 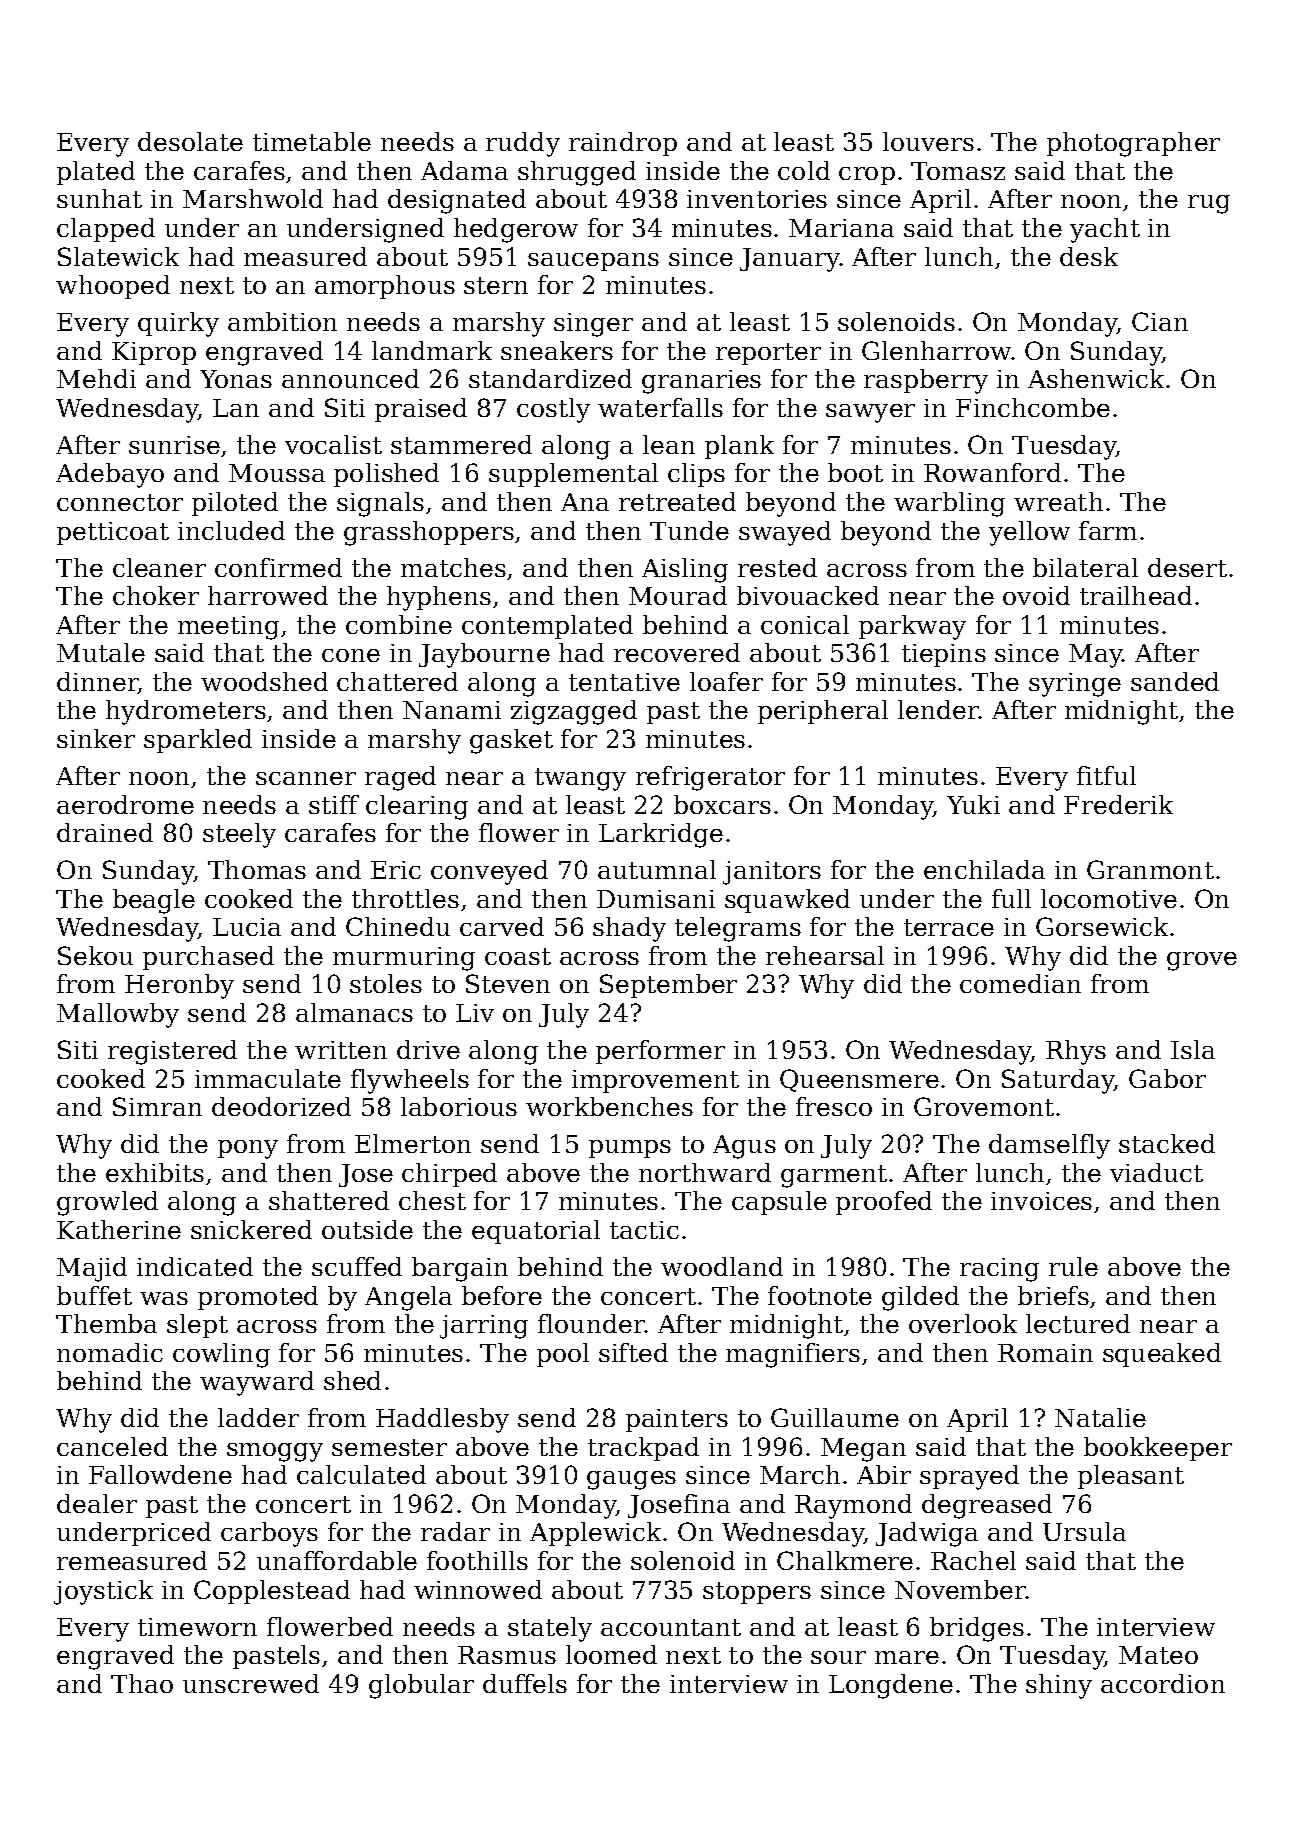 I want to click on hedgerow, so click(x=516, y=230).
